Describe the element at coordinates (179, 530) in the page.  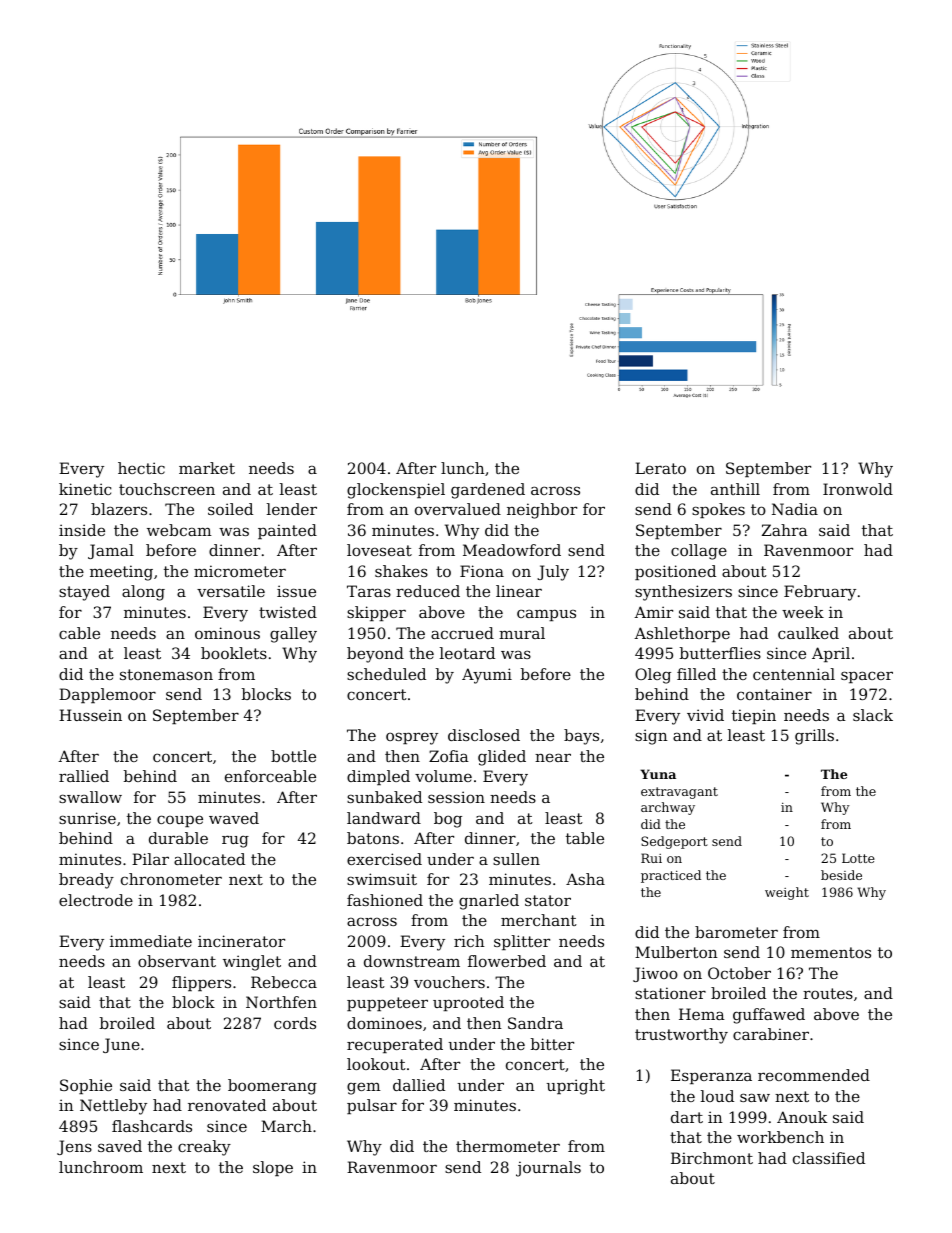
I see `webcam` at that location.
